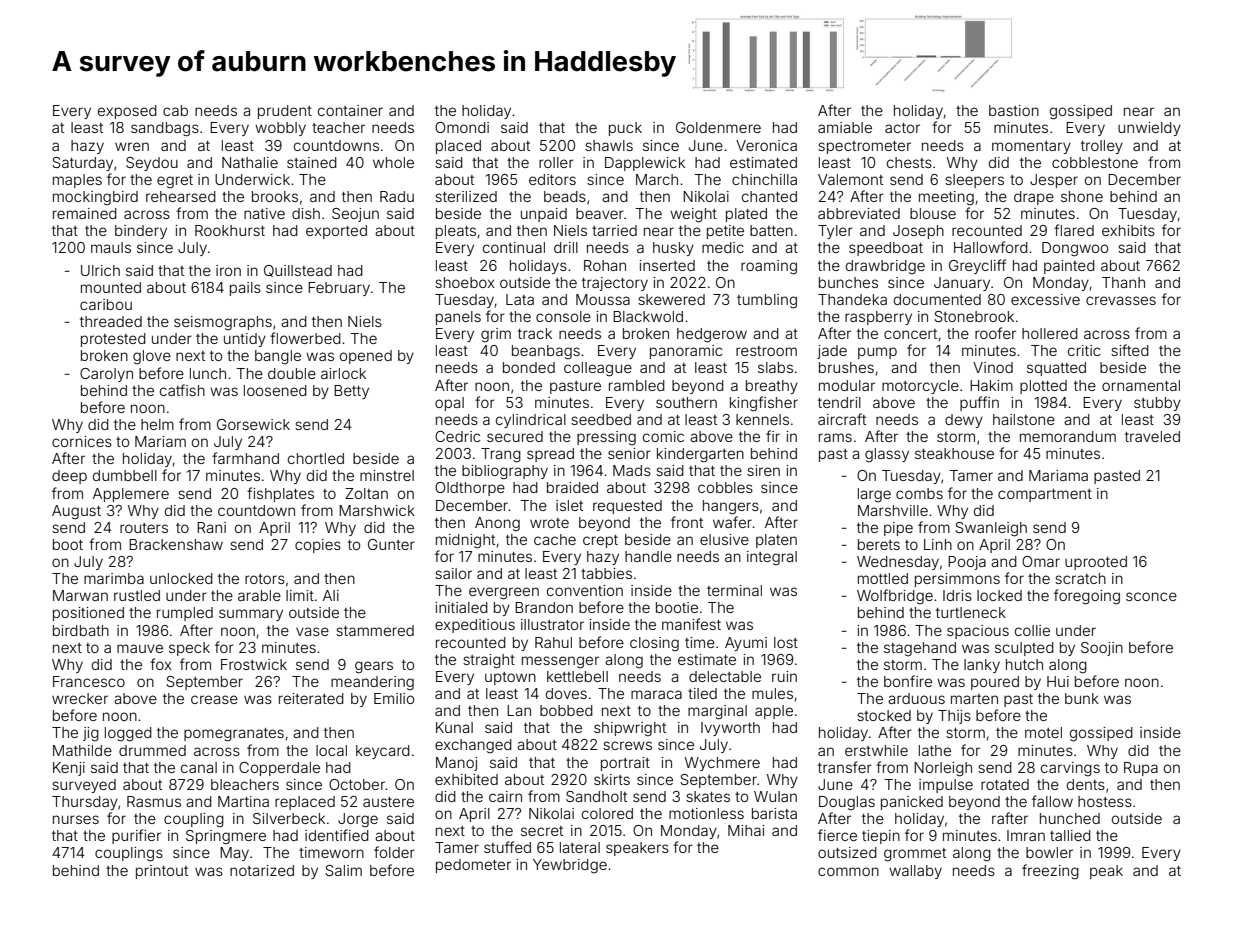  Describe the element at coordinates (318, 546) in the screenshot. I see `copies` at that location.
